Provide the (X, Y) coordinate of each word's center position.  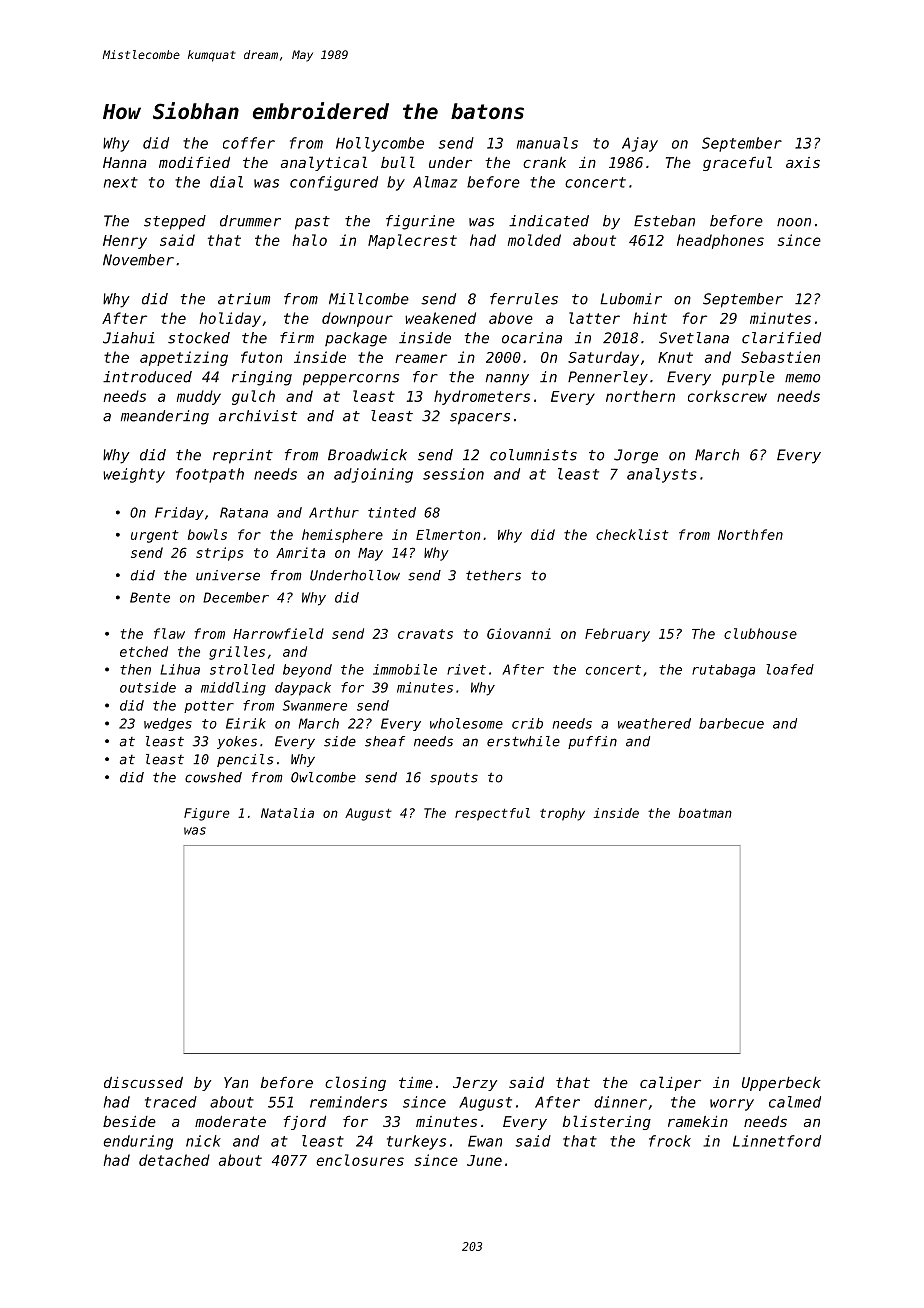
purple (748, 378)
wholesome (466, 723)
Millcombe (369, 299)
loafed (790, 669)
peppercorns (351, 380)
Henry (125, 242)
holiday (230, 319)
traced (171, 1102)
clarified (781, 338)
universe (228, 575)
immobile (405, 669)
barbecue (731, 723)
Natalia (287, 813)
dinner (620, 1102)
